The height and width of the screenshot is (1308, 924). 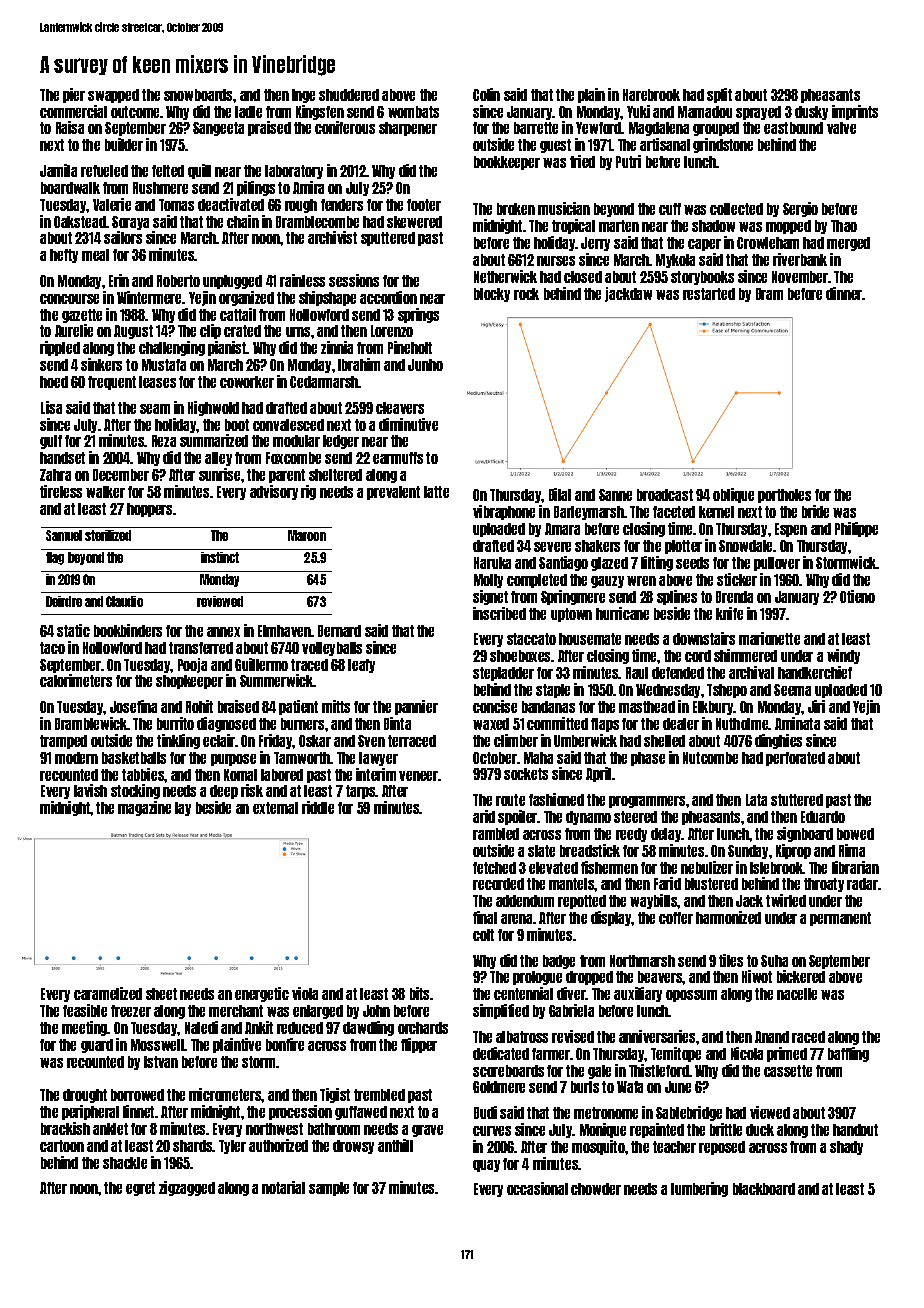 I want to click on tramped, so click(x=63, y=742).
